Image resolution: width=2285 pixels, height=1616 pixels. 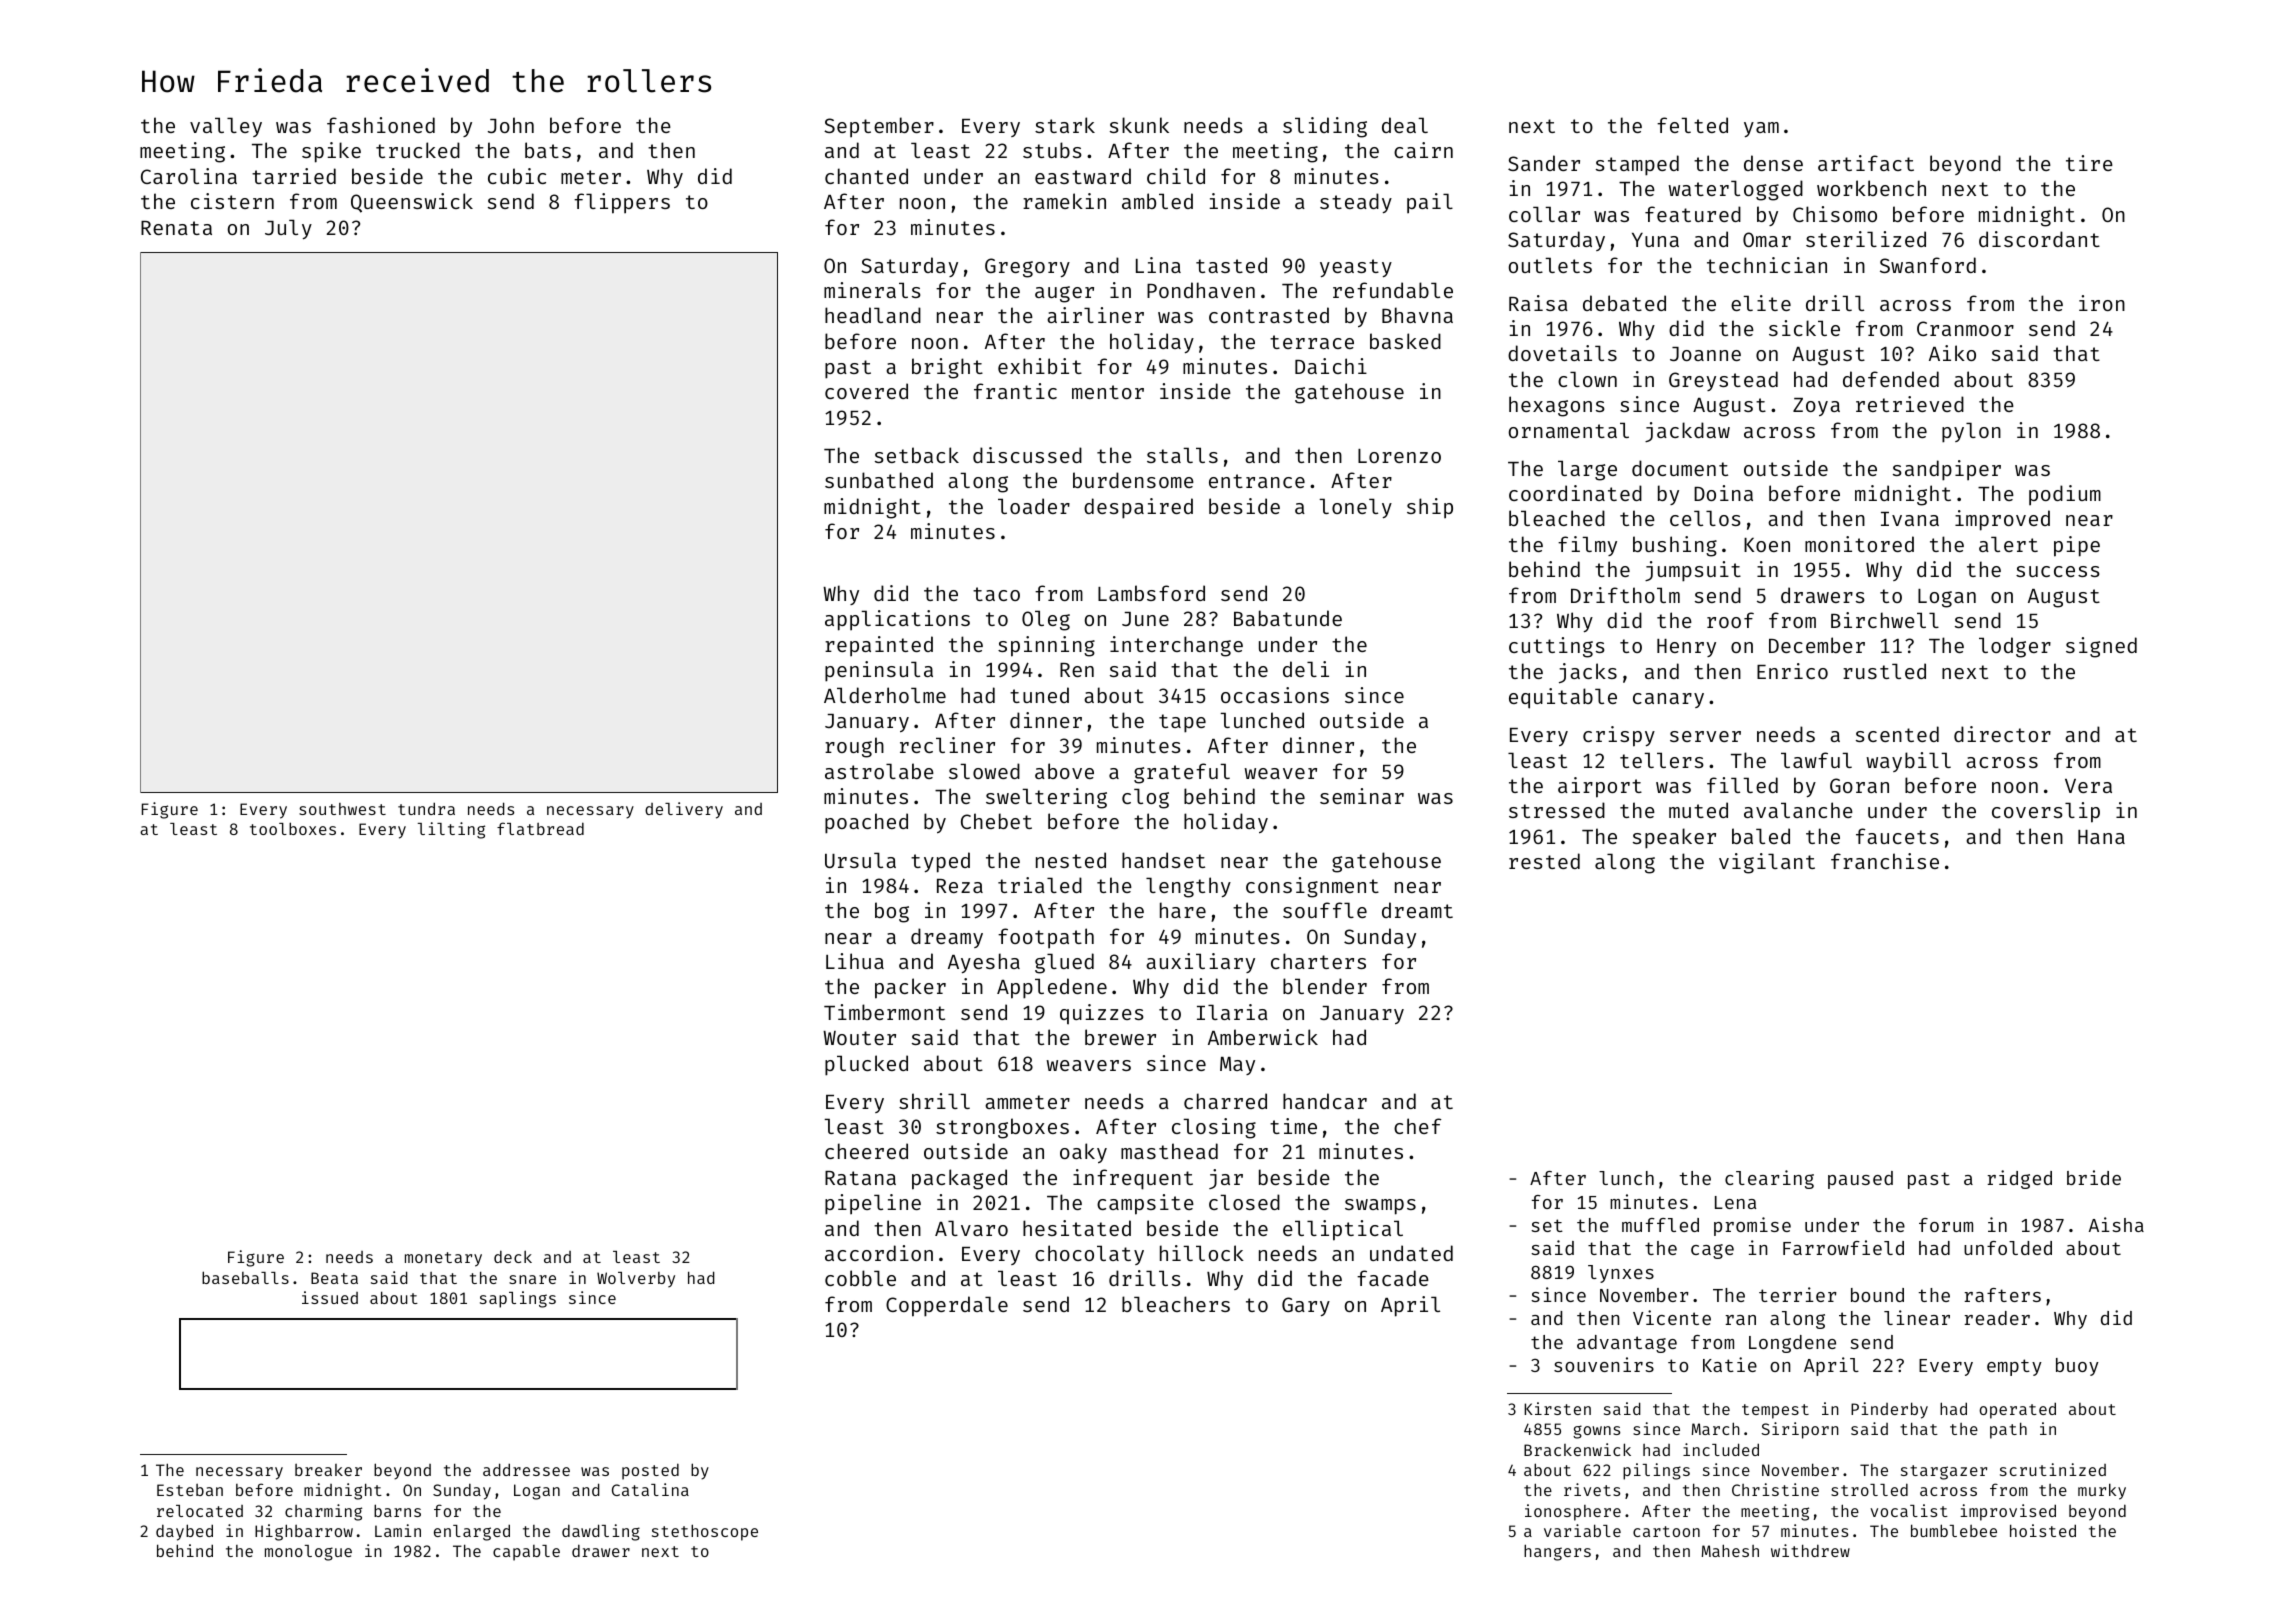 What do you see at coordinates (1769, 1179) in the screenshot?
I see `clearing` at bounding box center [1769, 1179].
